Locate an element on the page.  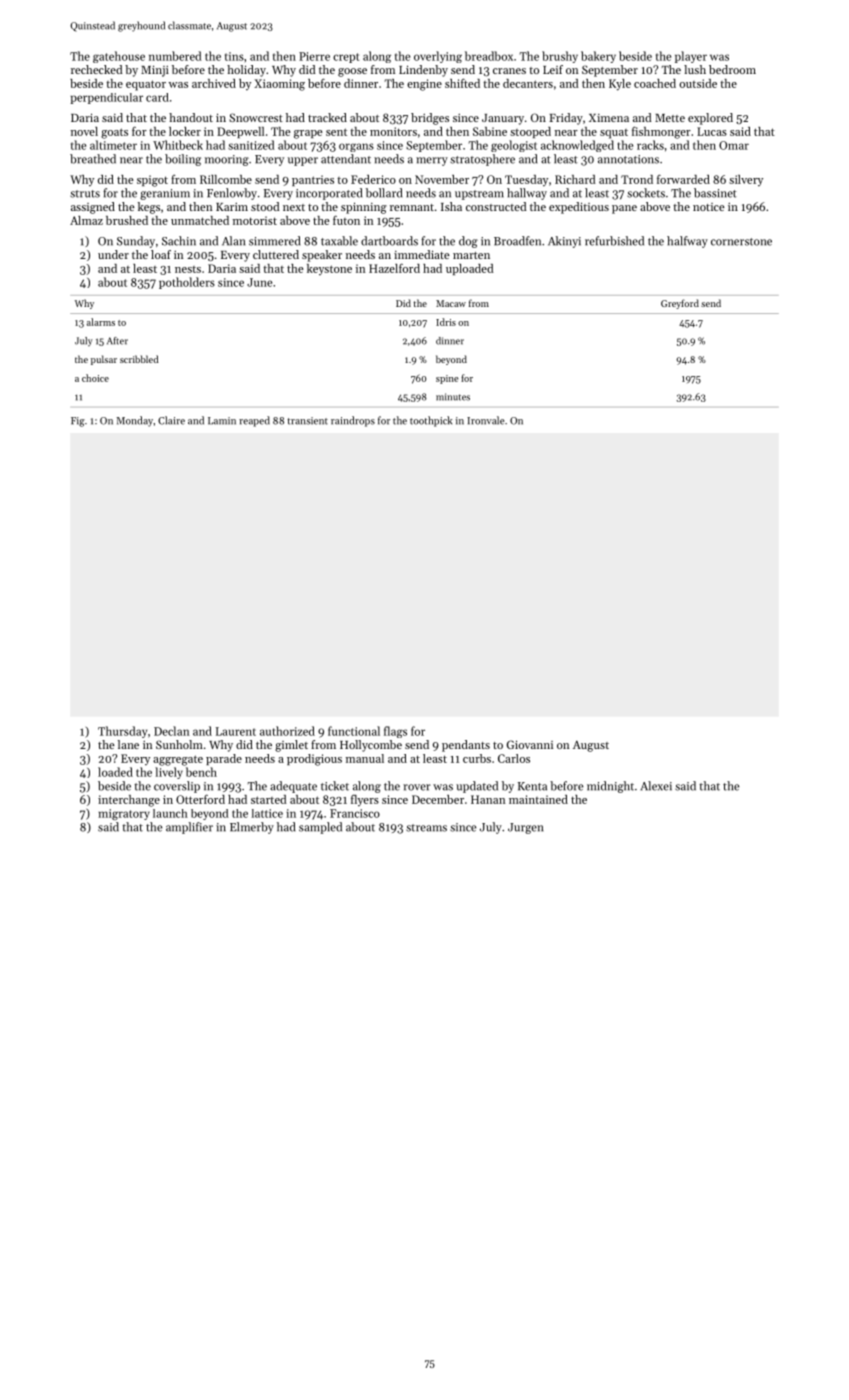
halfway is located at coordinates (687, 242).
